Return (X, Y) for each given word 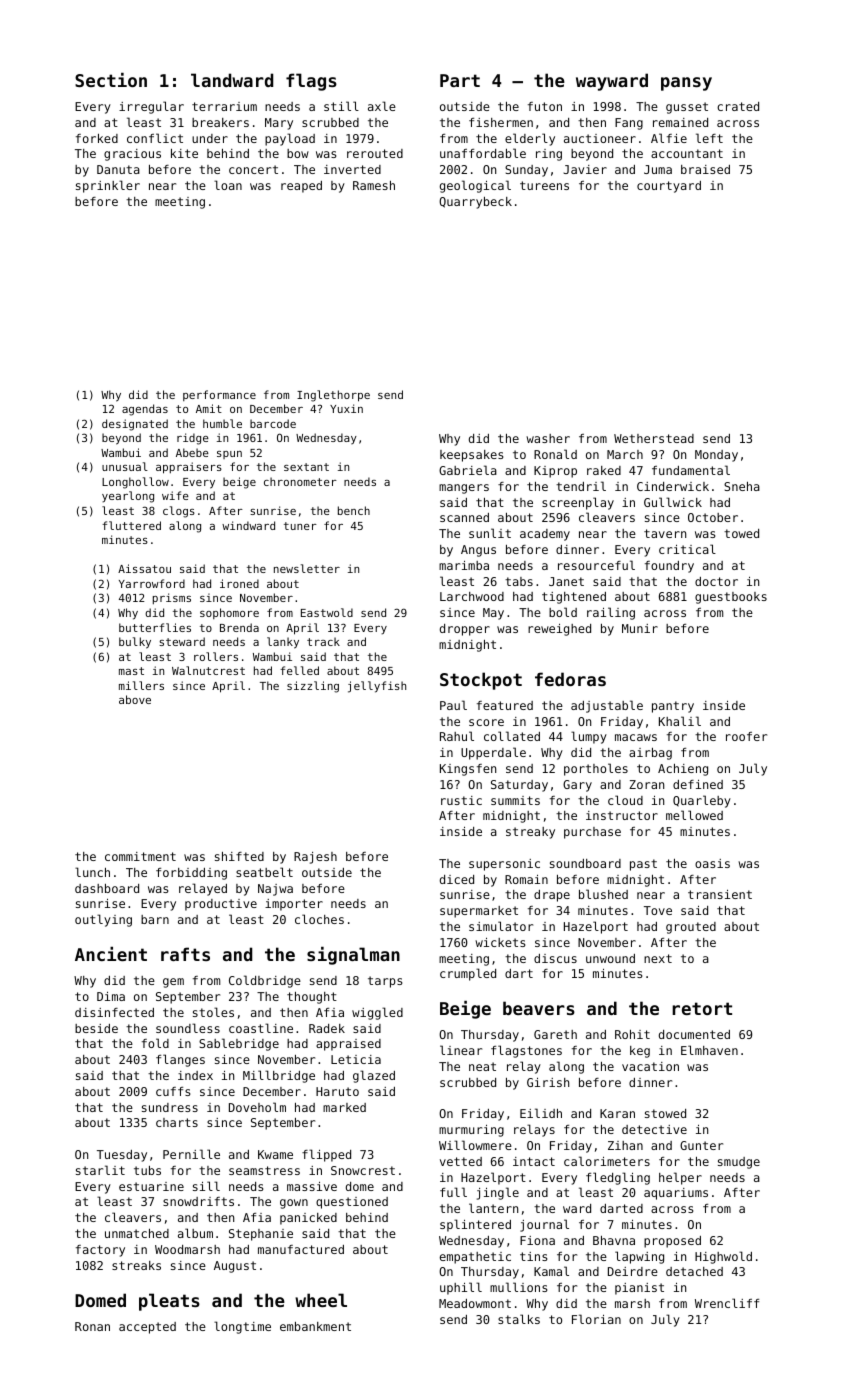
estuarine (151, 1186)
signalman (353, 956)
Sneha (742, 486)
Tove (658, 910)
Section (111, 80)
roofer (746, 736)
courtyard (669, 187)
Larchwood (472, 596)
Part (460, 80)
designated (135, 425)
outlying (103, 920)
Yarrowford (152, 583)
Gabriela (468, 470)
